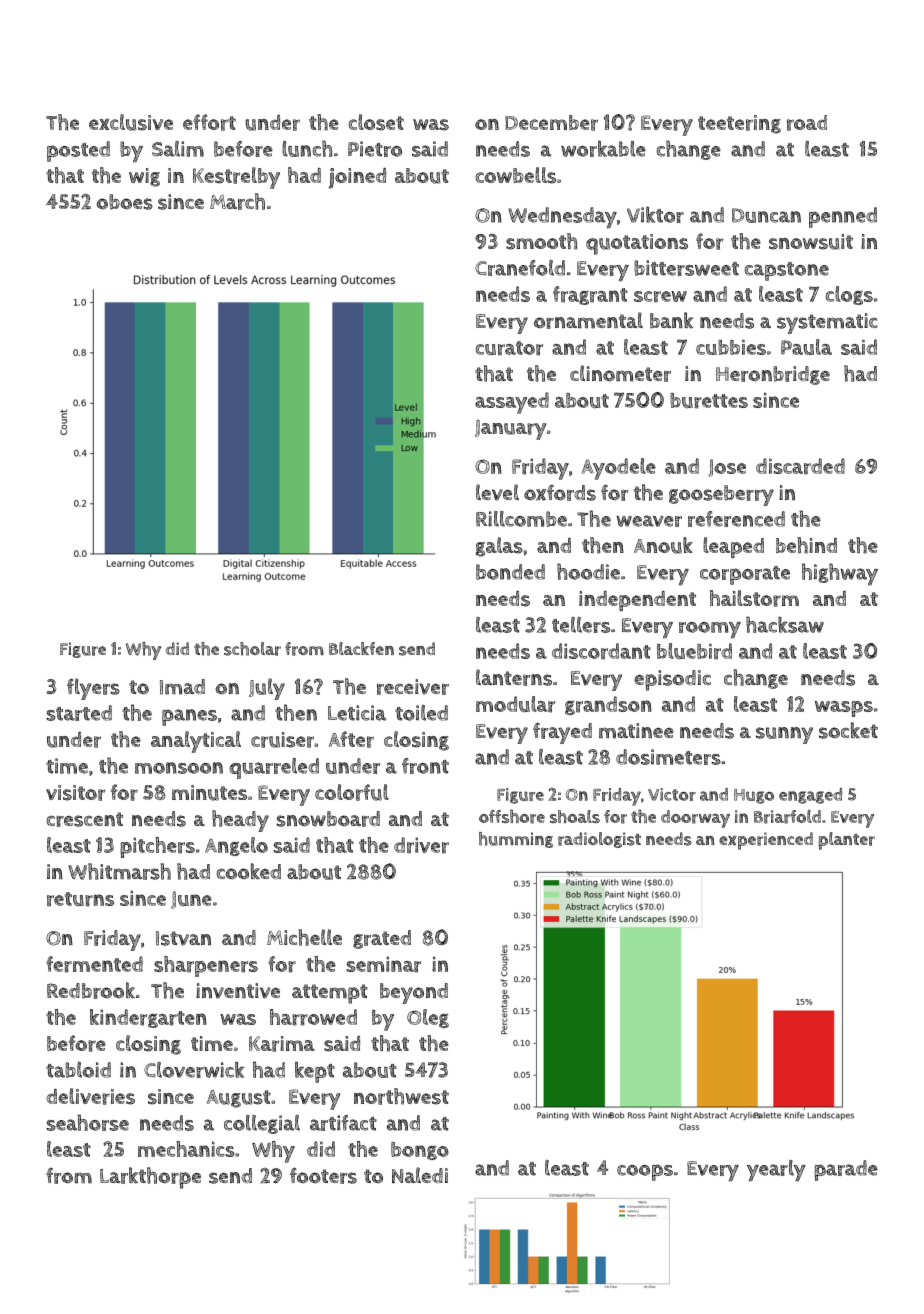  What do you see at coordinates (773, 375) in the screenshot?
I see `Heronbridge` at bounding box center [773, 375].
